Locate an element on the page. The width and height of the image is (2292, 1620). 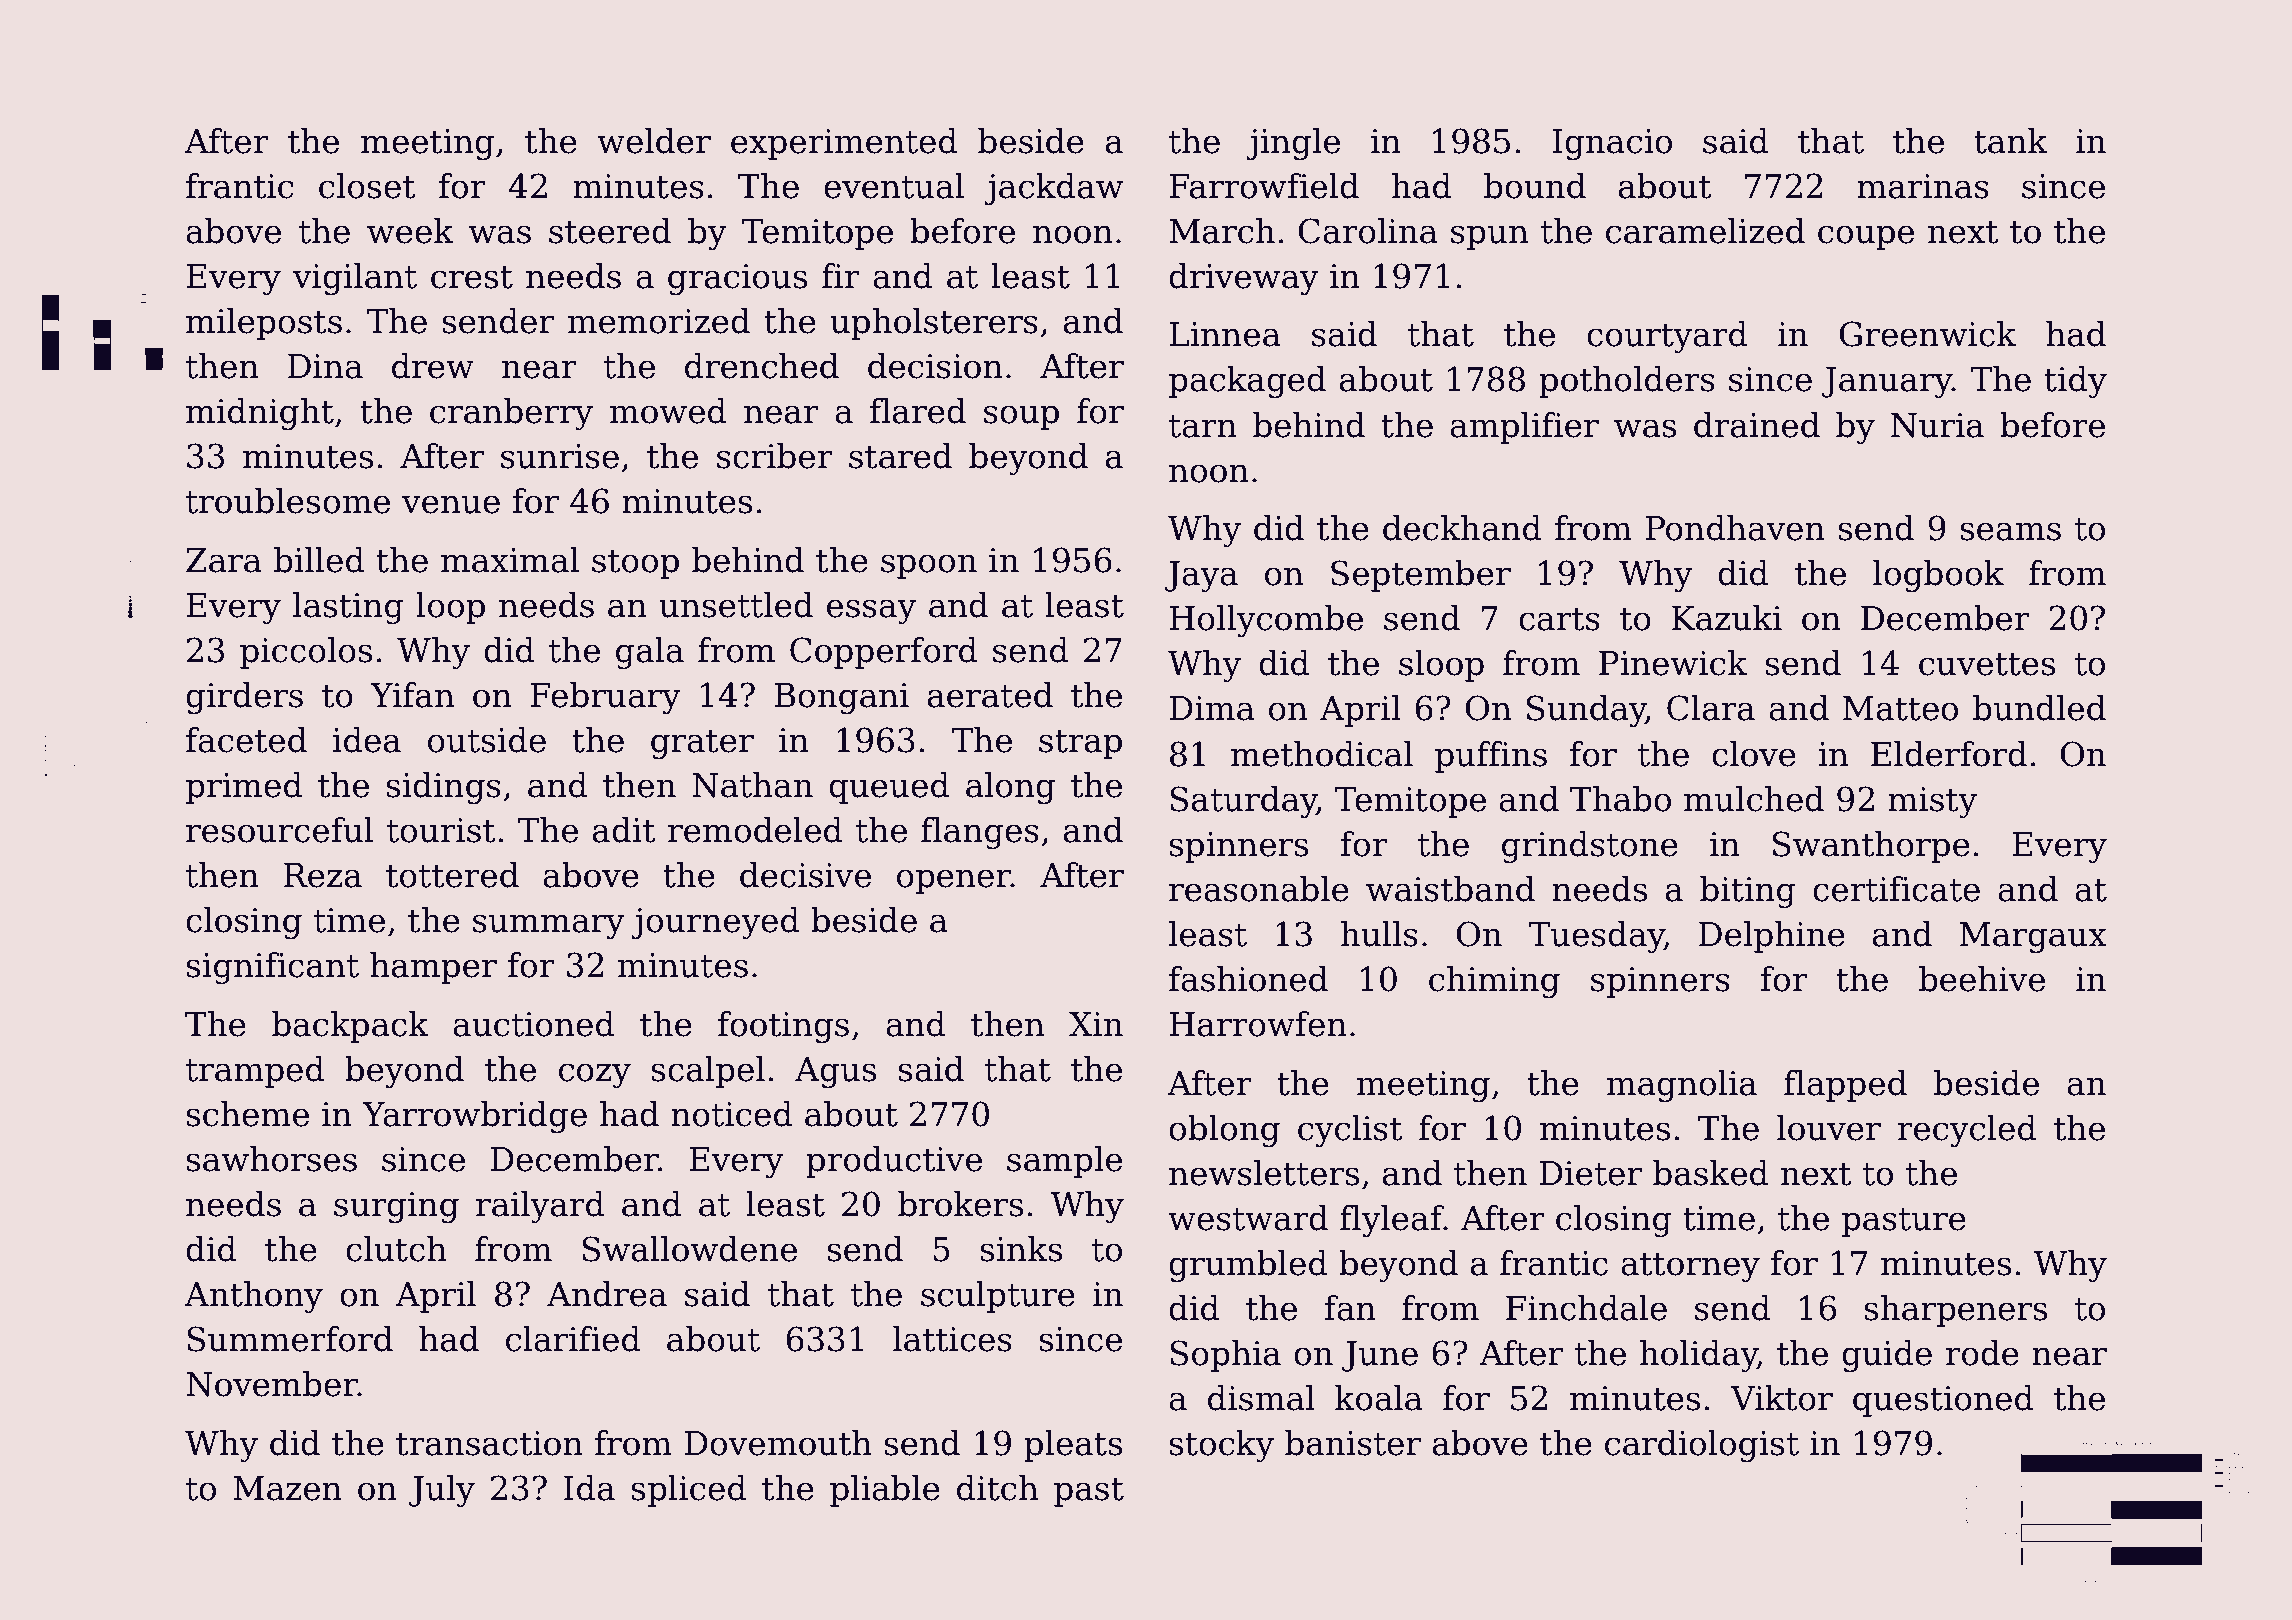
tank is located at coordinates (2011, 141).
